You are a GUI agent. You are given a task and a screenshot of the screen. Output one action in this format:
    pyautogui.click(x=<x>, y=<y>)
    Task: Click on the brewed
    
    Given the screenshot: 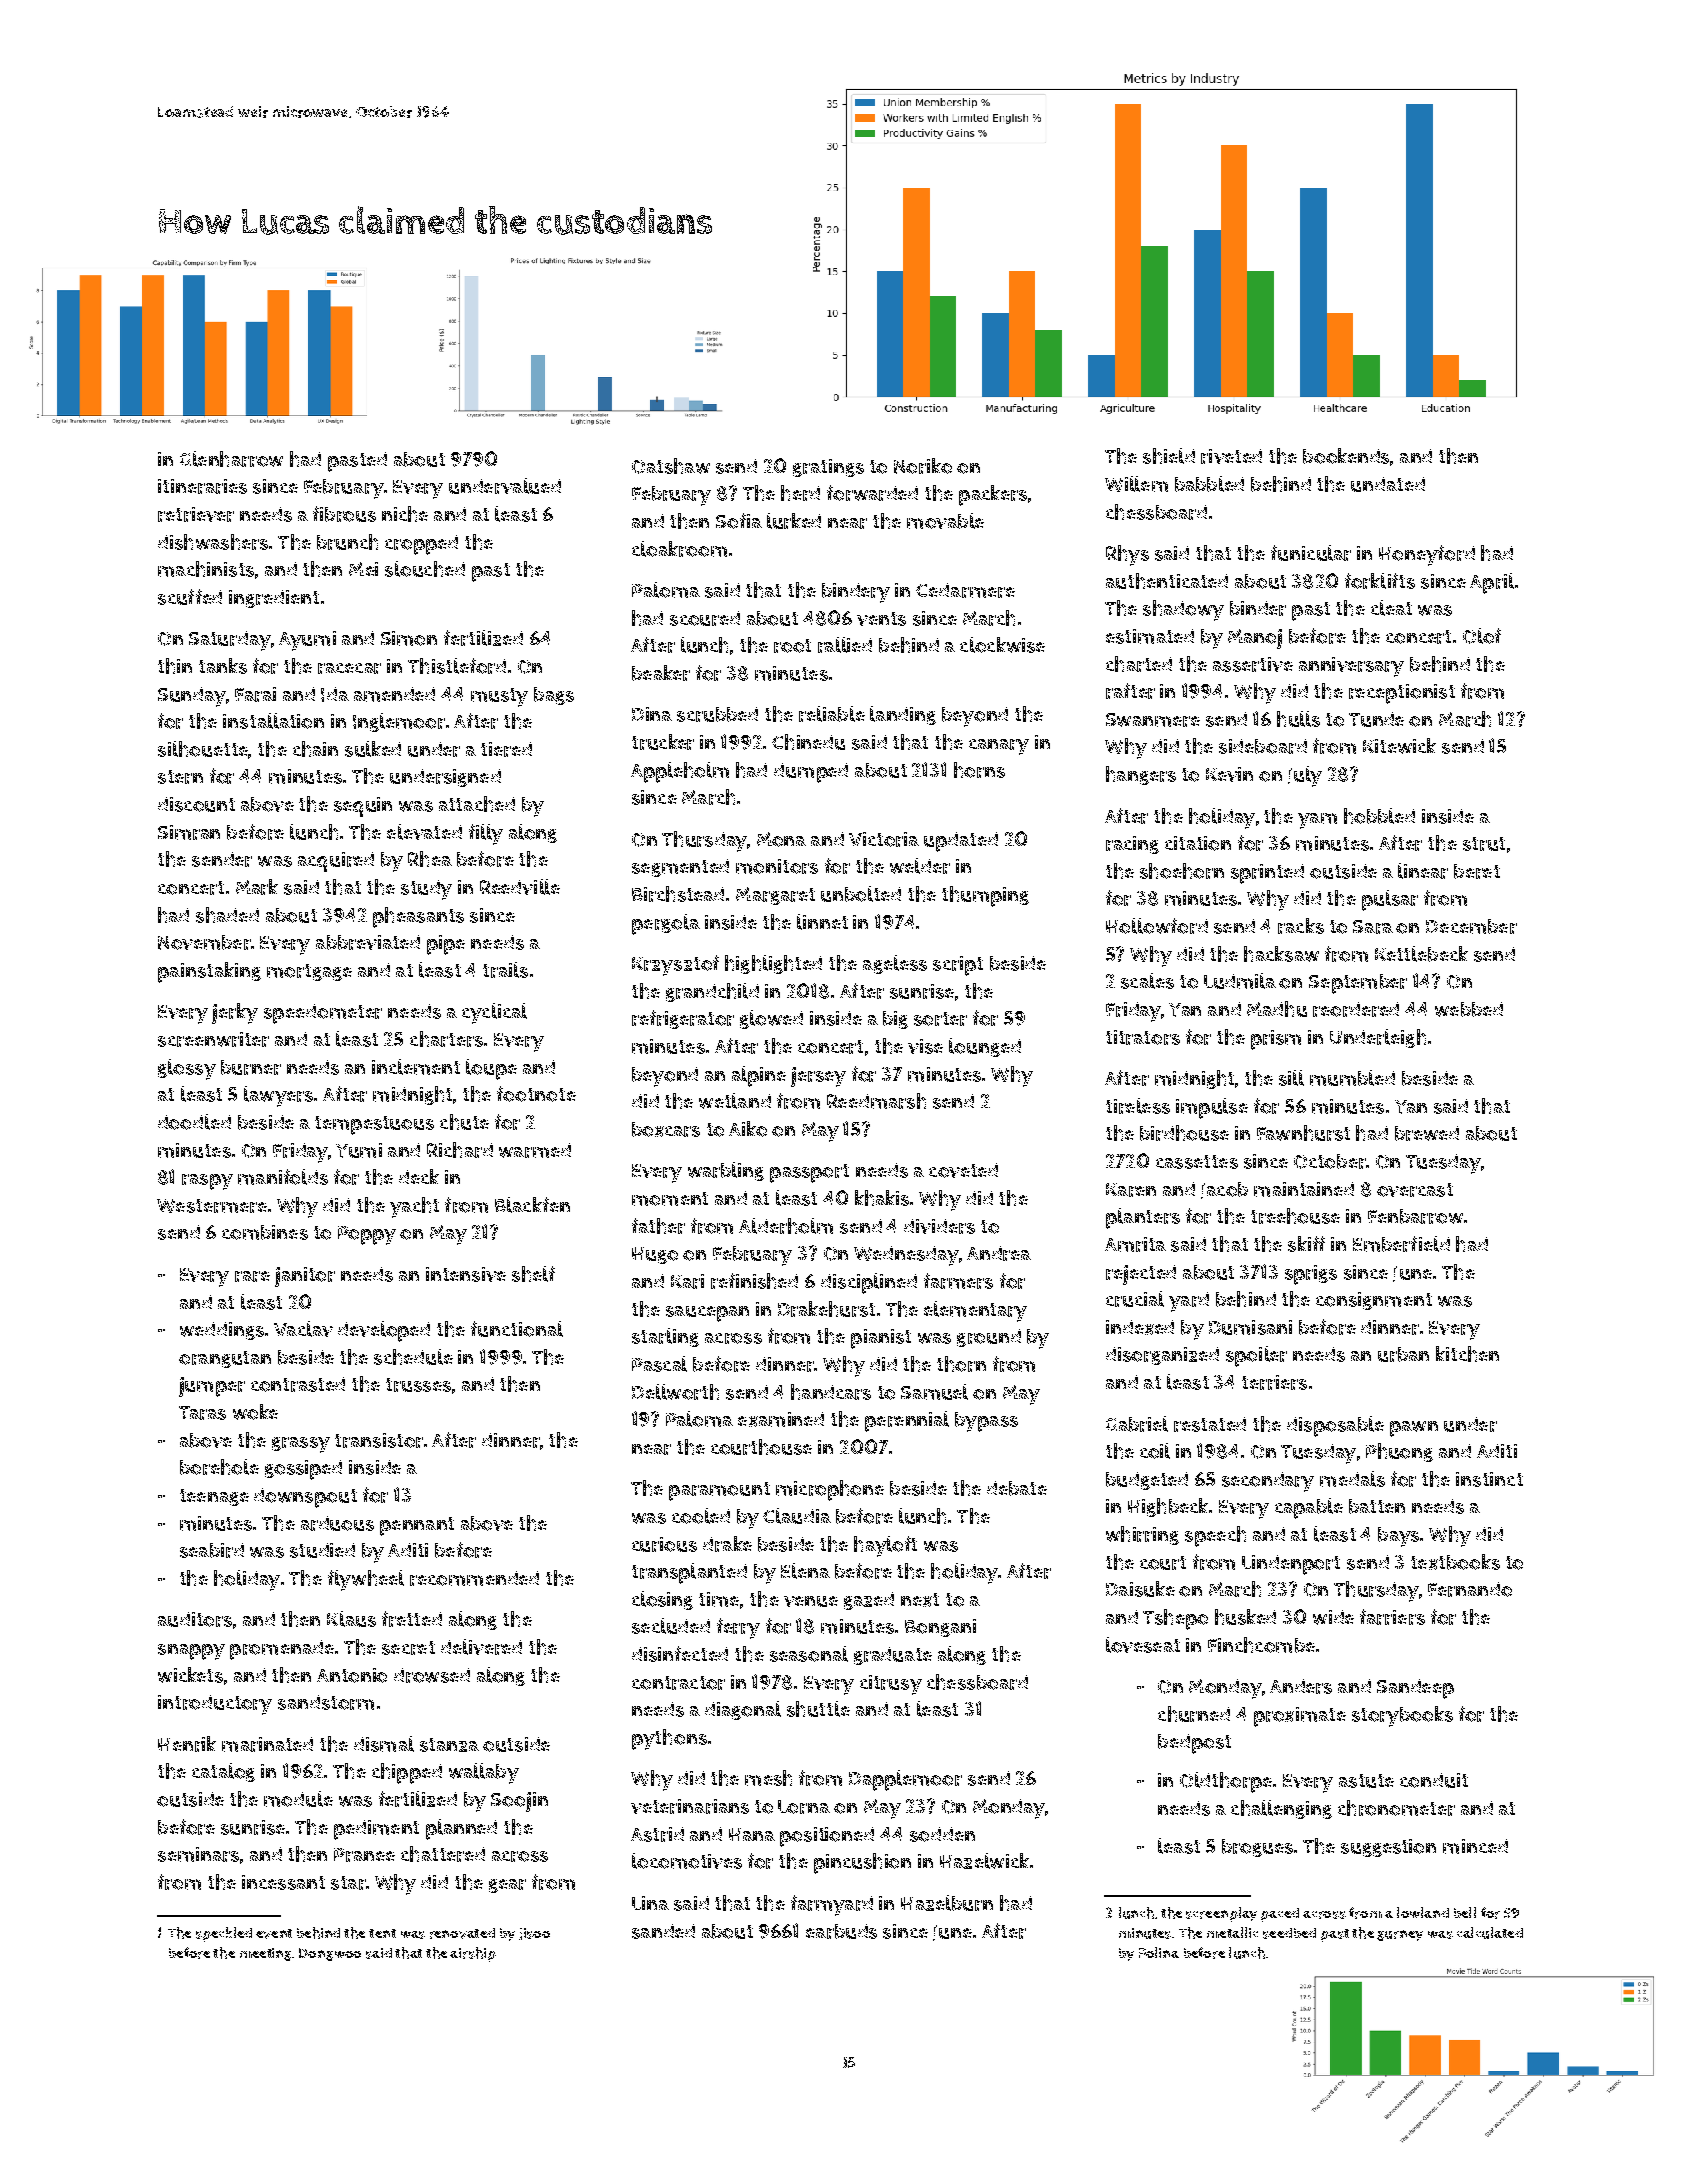 What is the action you would take?
    pyautogui.click(x=1427, y=1133)
